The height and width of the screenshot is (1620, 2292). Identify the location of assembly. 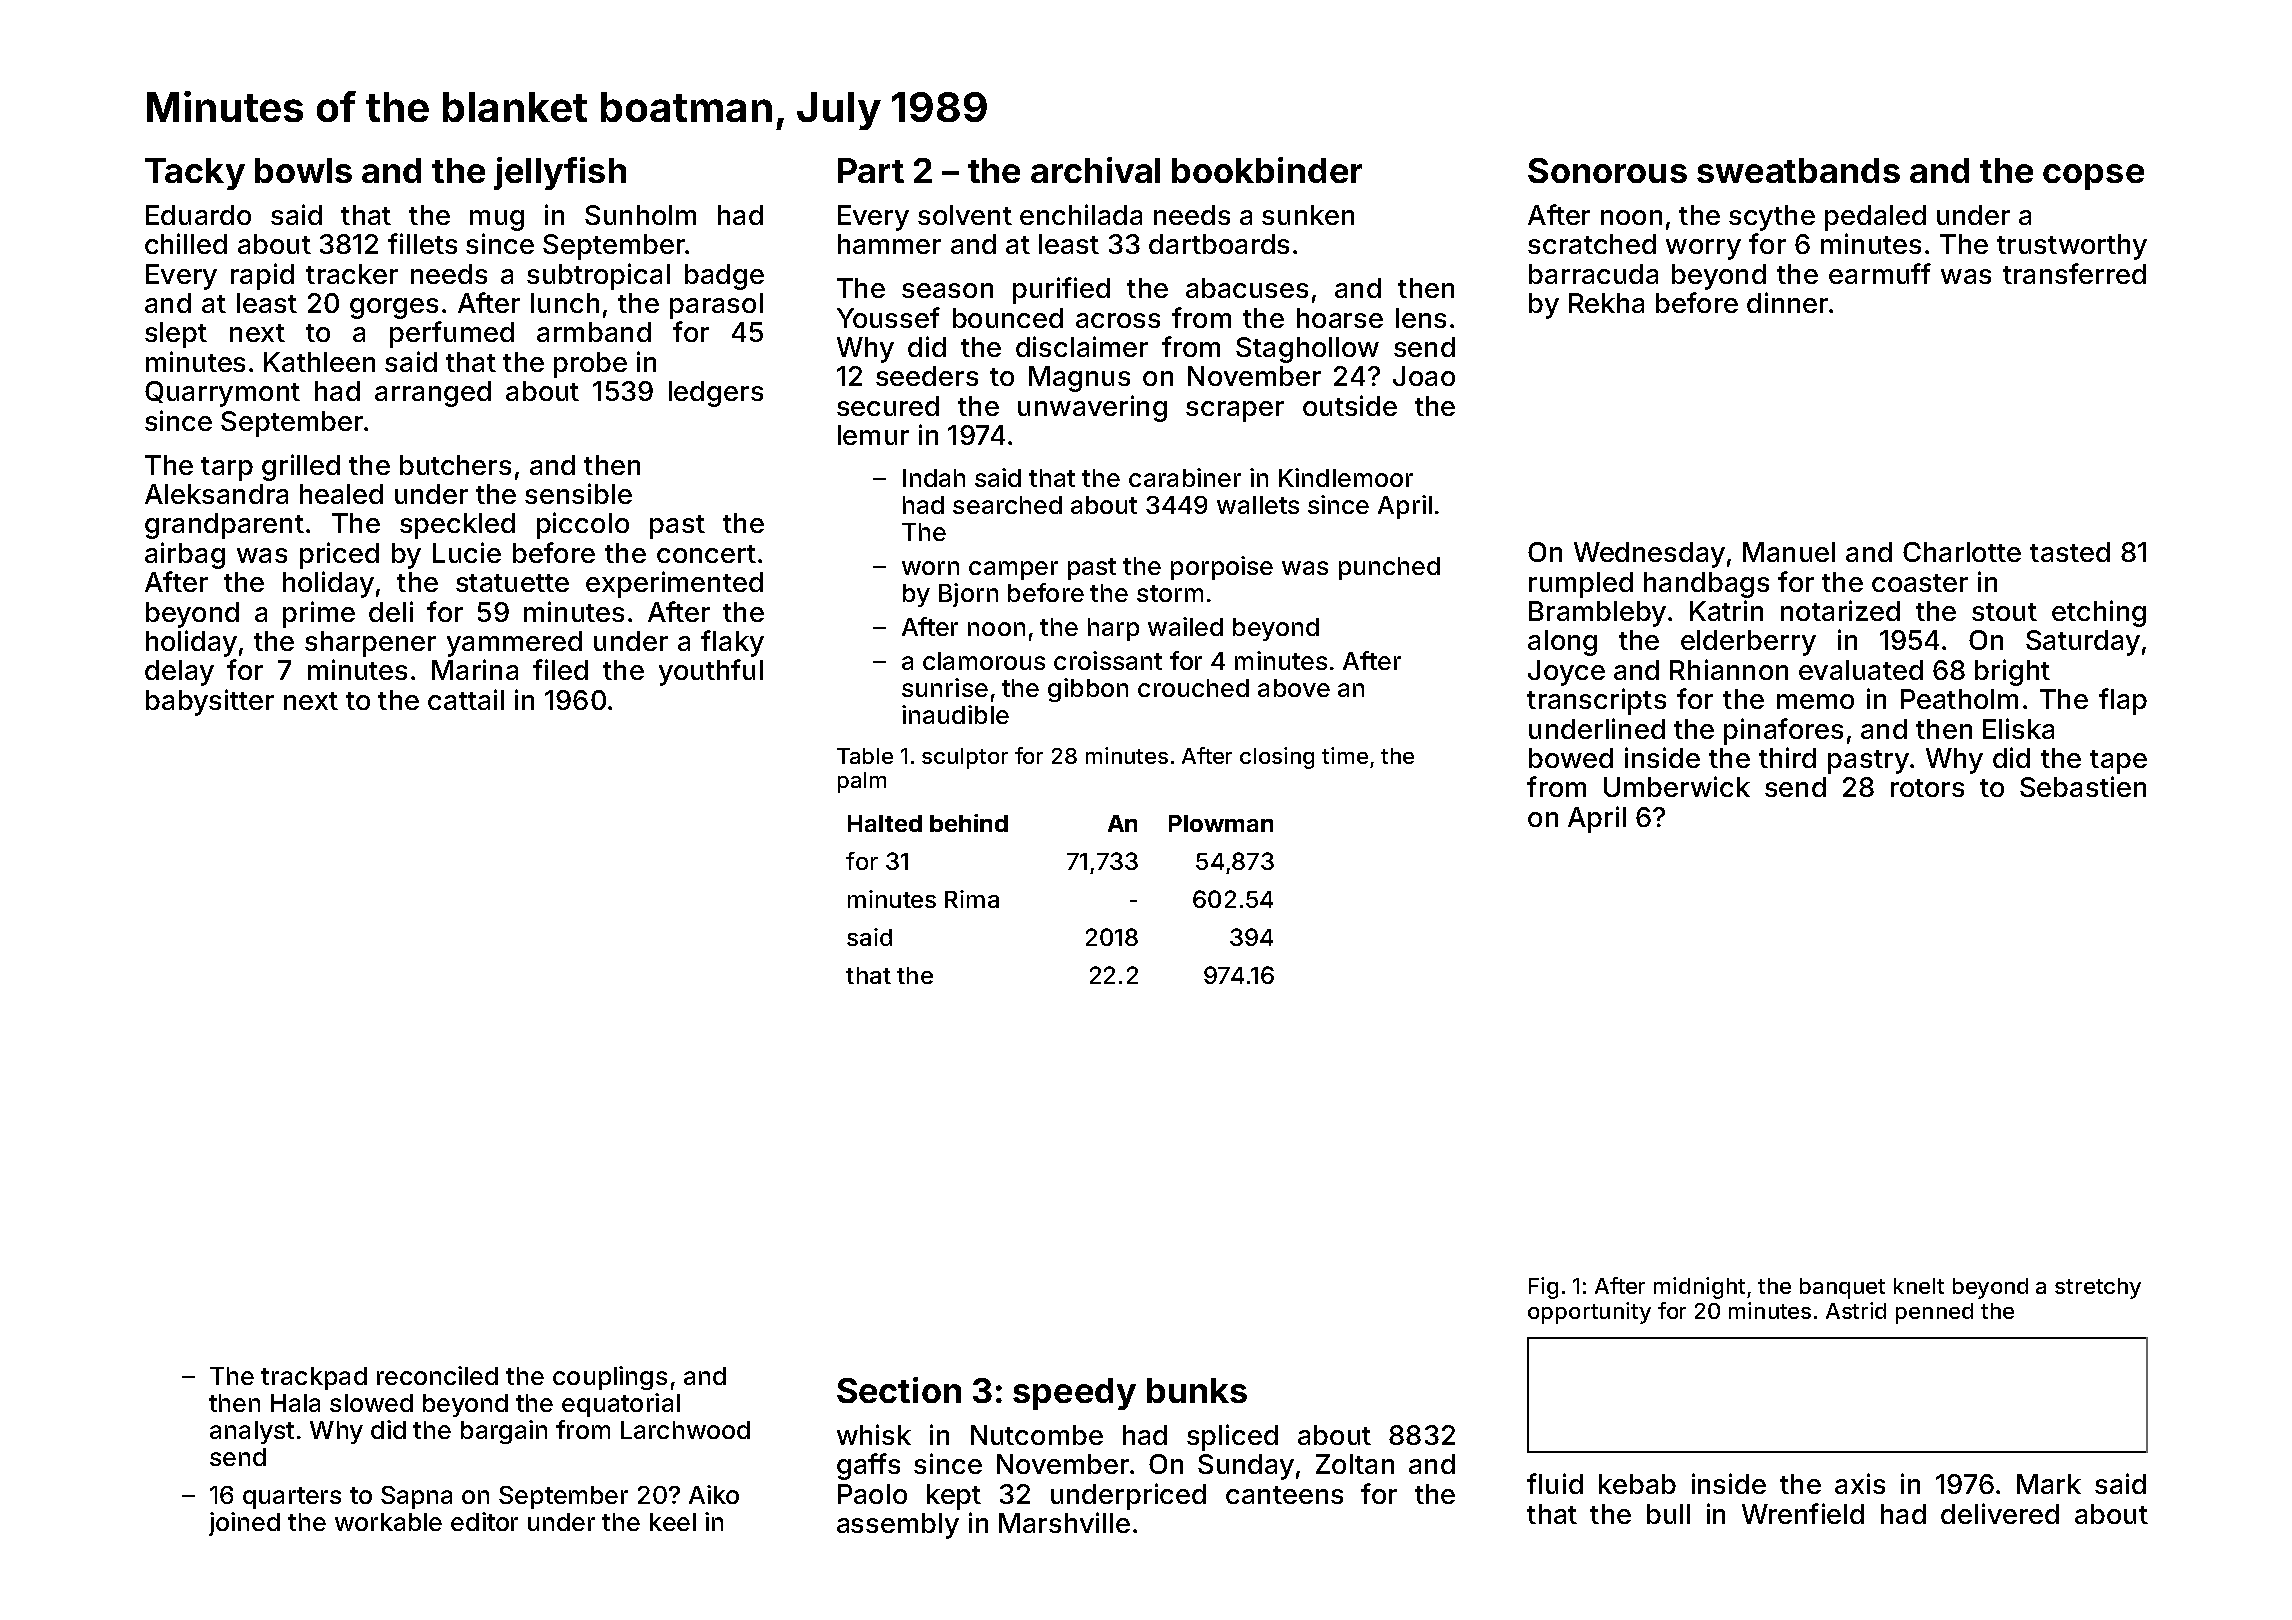
(898, 1526).
